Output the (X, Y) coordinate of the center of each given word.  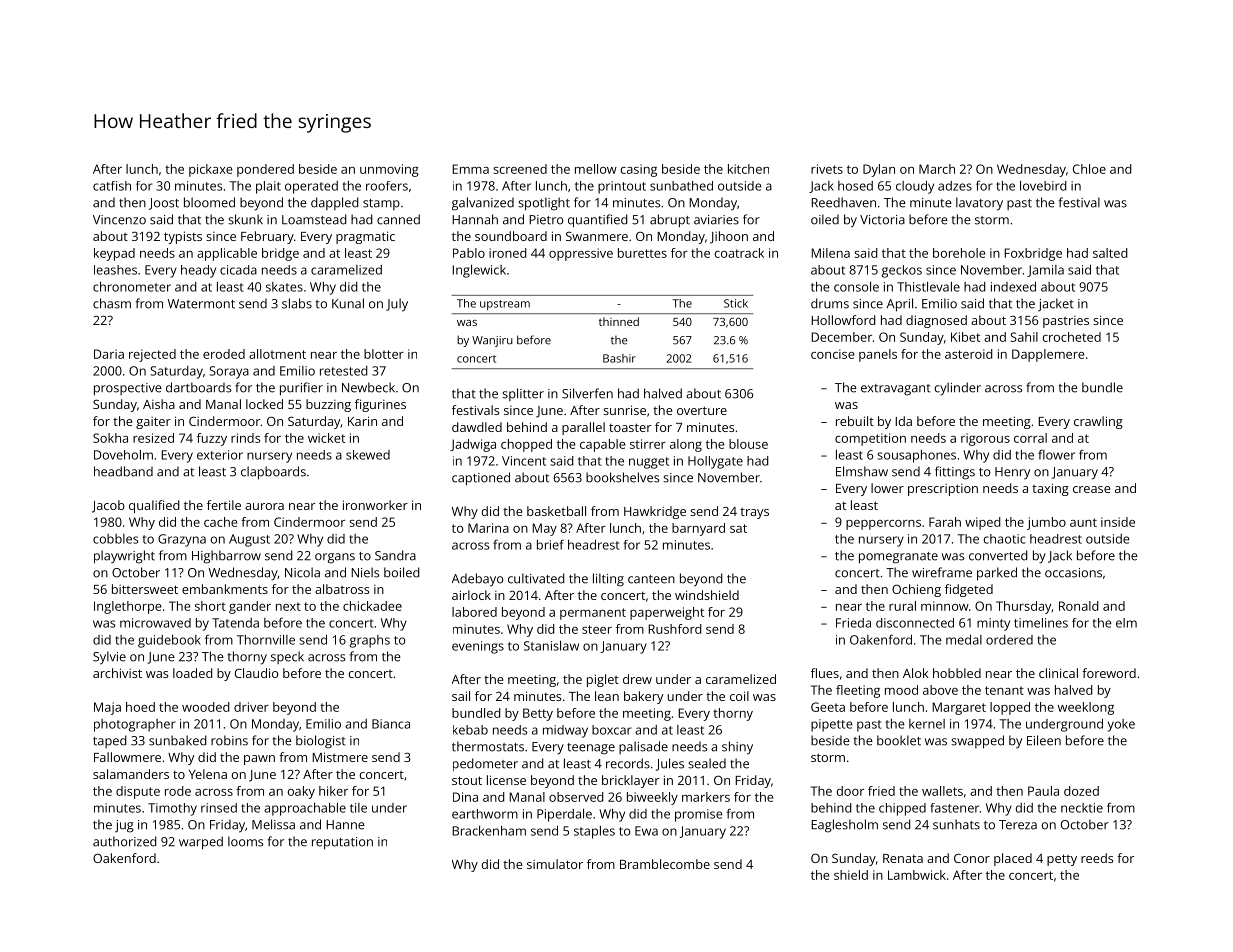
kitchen (748, 169)
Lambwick (917, 875)
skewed (368, 455)
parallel (583, 428)
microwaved (155, 623)
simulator (555, 864)
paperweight (667, 613)
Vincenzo (119, 220)
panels (878, 355)
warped (201, 843)
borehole (959, 253)
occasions (1073, 573)
